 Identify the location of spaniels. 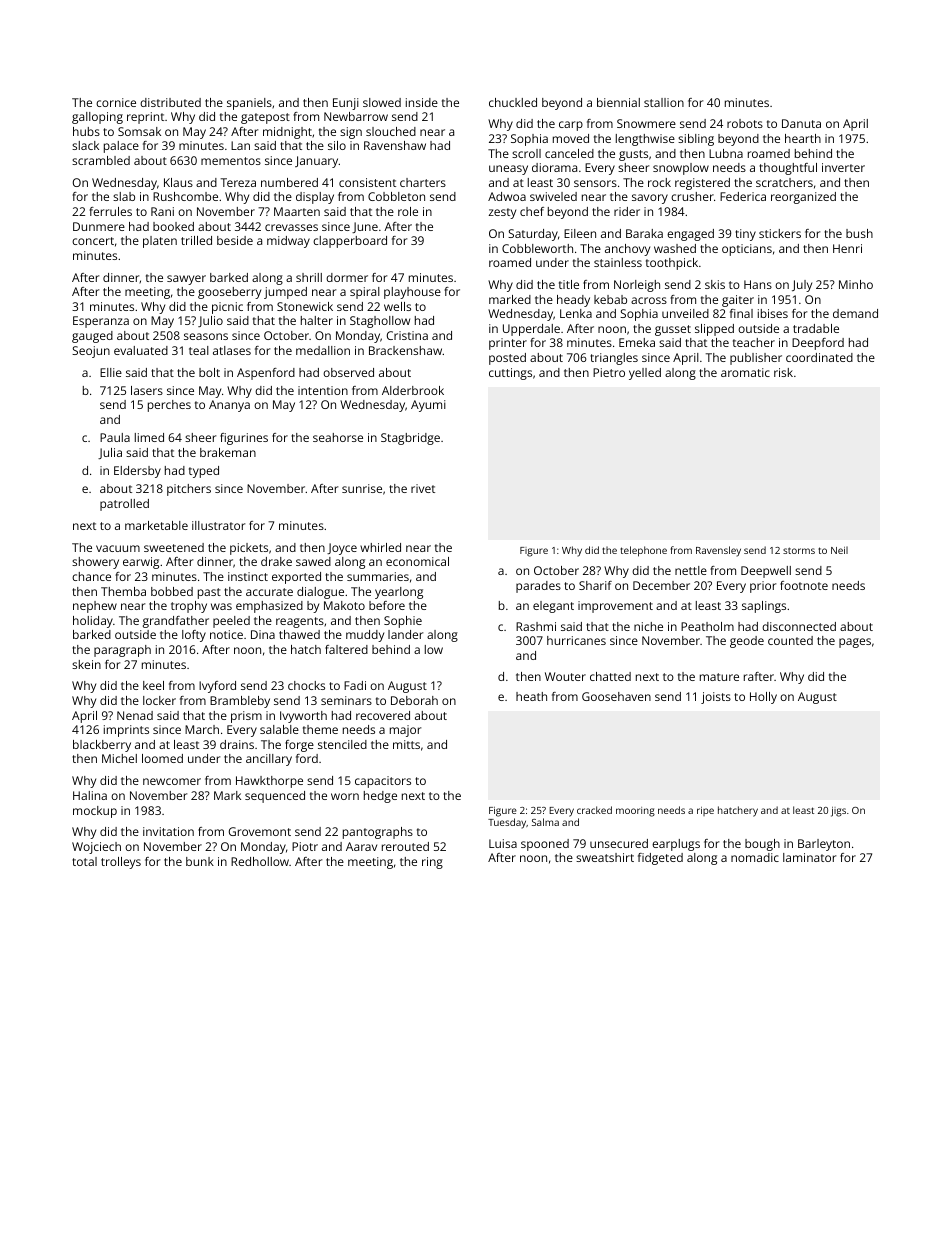
(249, 104).
